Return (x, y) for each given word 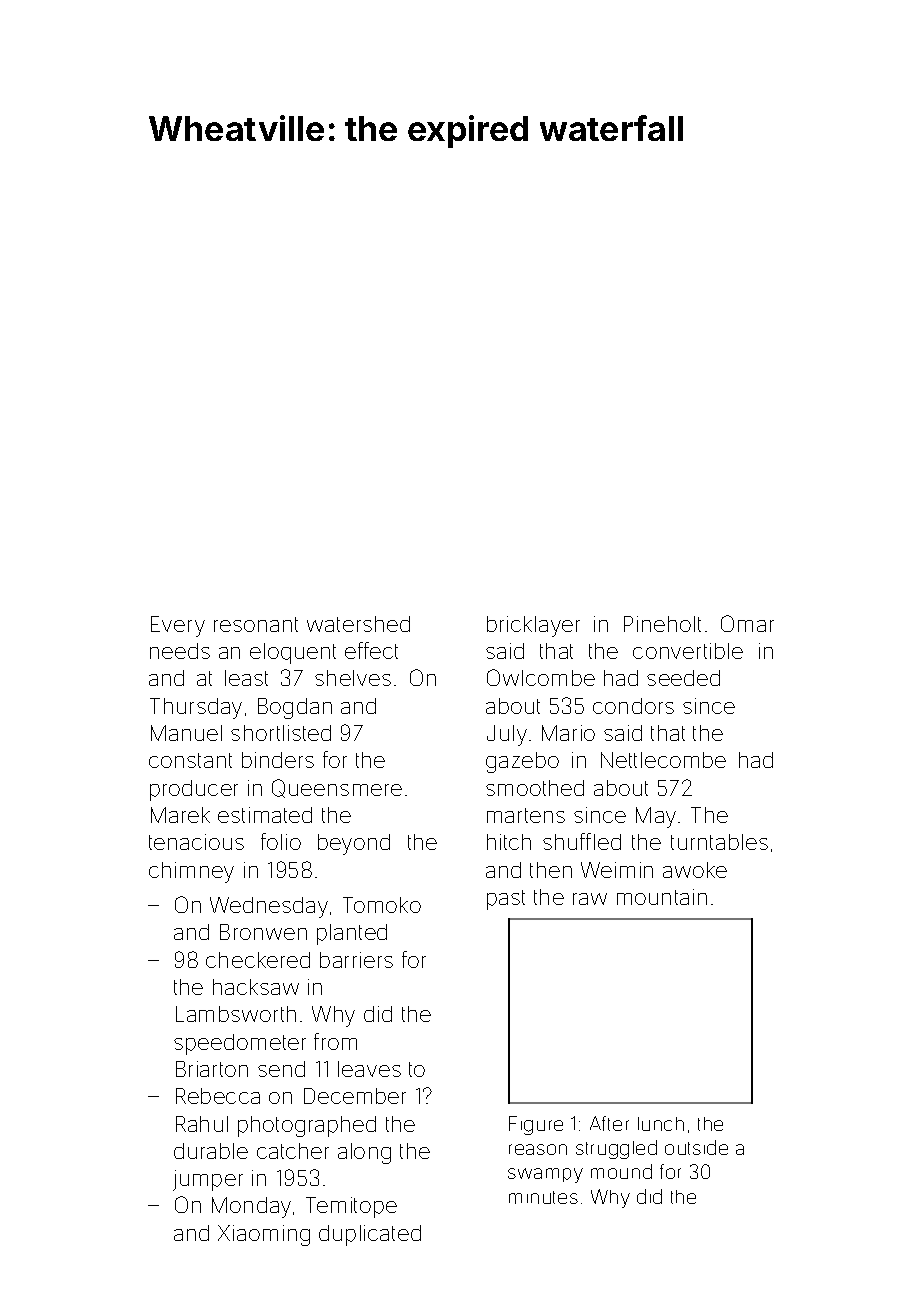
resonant (256, 624)
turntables (719, 842)
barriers (356, 960)
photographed (307, 1126)
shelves (353, 678)
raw (590, 899)
